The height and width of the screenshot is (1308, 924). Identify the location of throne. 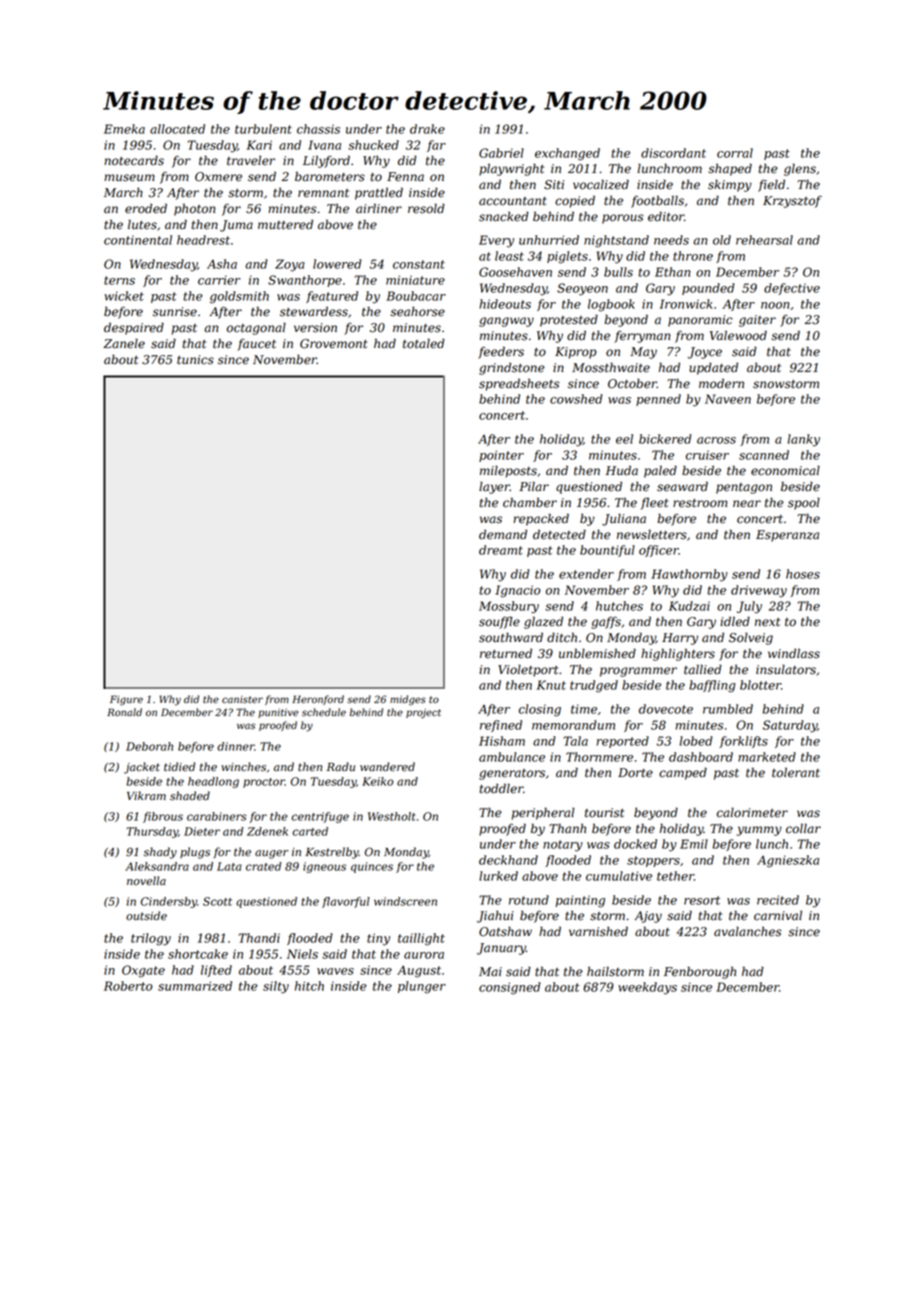
(693, 256).
